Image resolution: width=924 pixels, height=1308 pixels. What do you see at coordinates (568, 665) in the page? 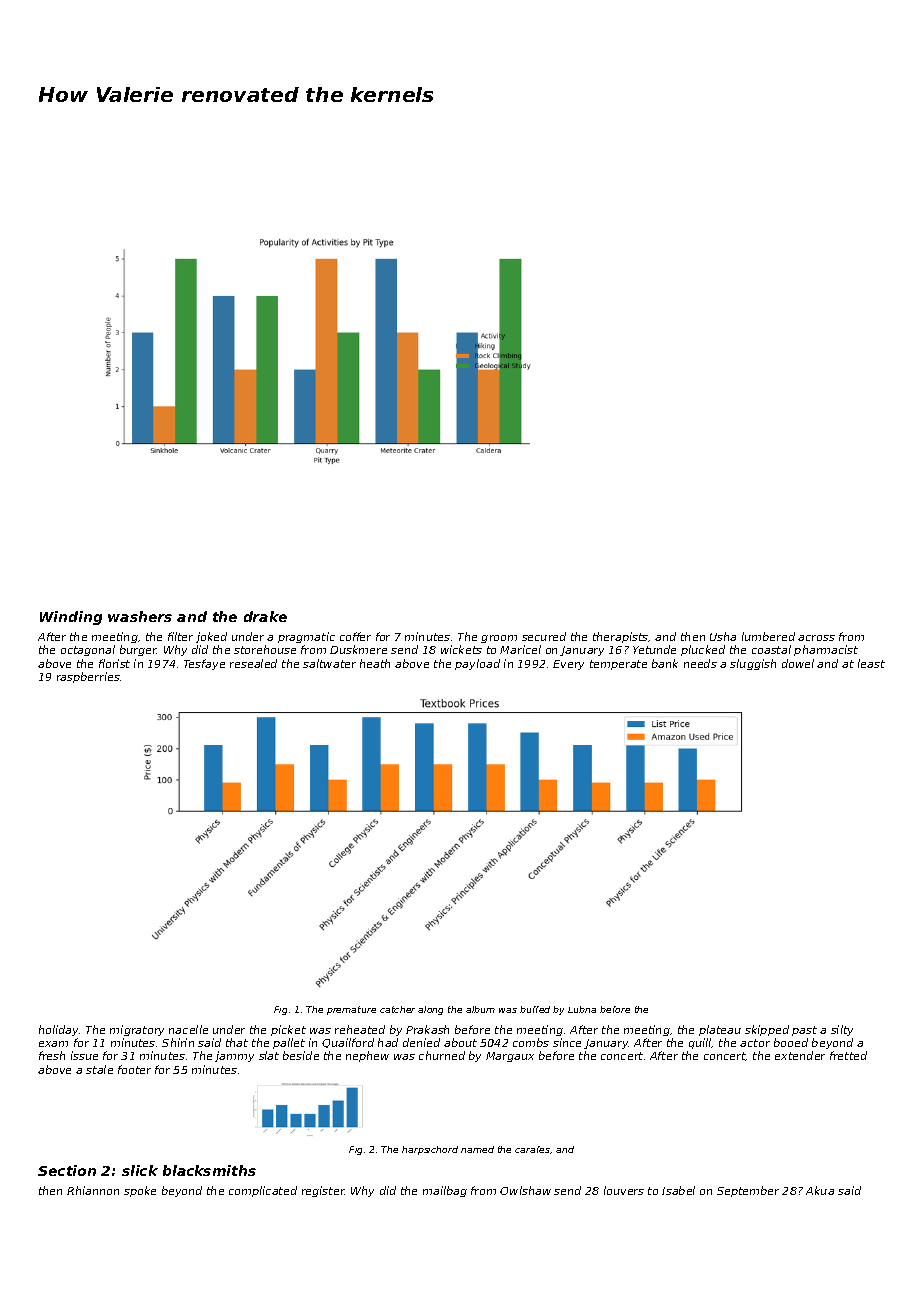
I see `Every` at bounding box center [568, 665].
